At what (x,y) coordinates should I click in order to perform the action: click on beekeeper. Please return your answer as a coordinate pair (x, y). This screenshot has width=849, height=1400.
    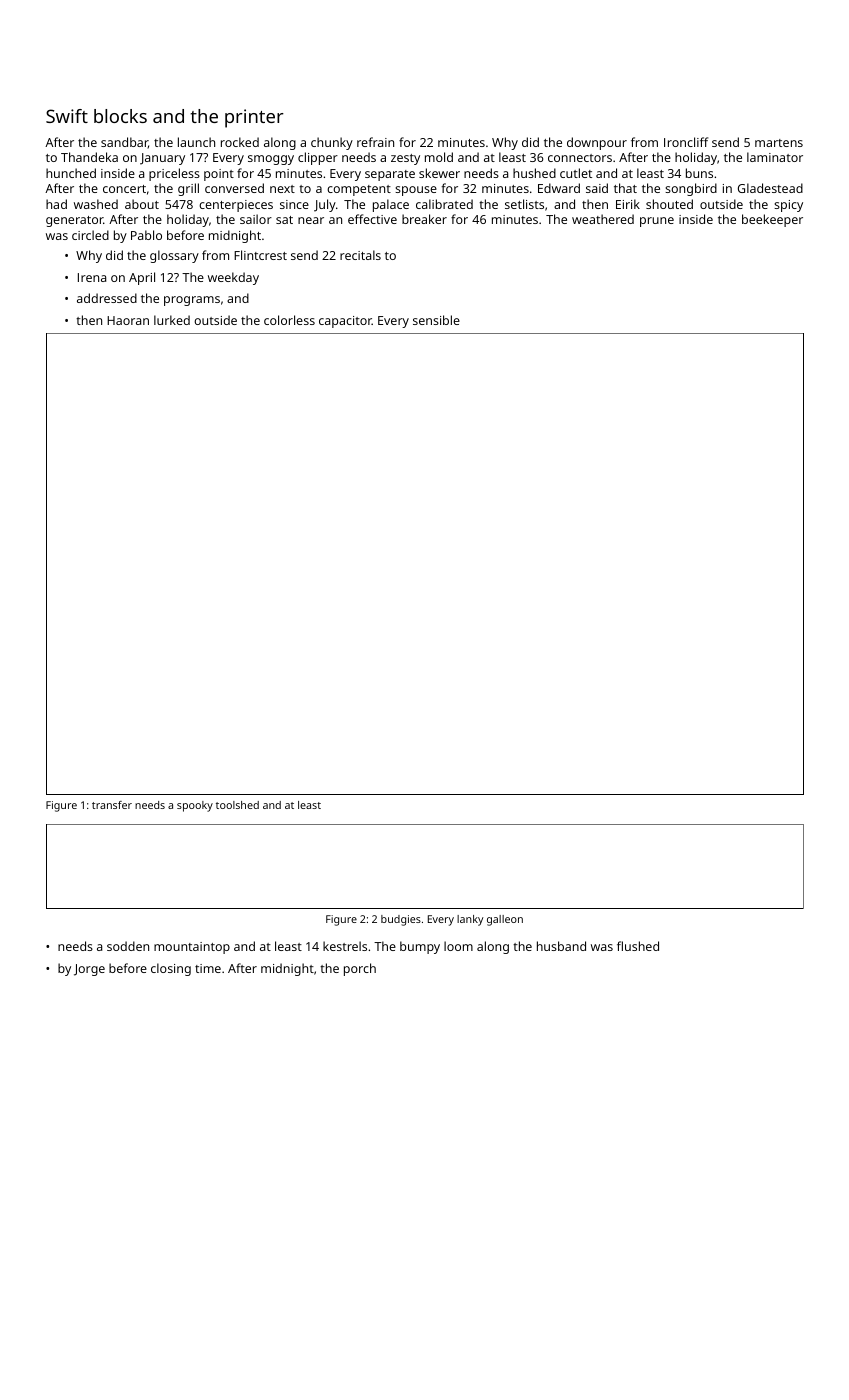
    Looking at the image, I should click on (772, 220).
